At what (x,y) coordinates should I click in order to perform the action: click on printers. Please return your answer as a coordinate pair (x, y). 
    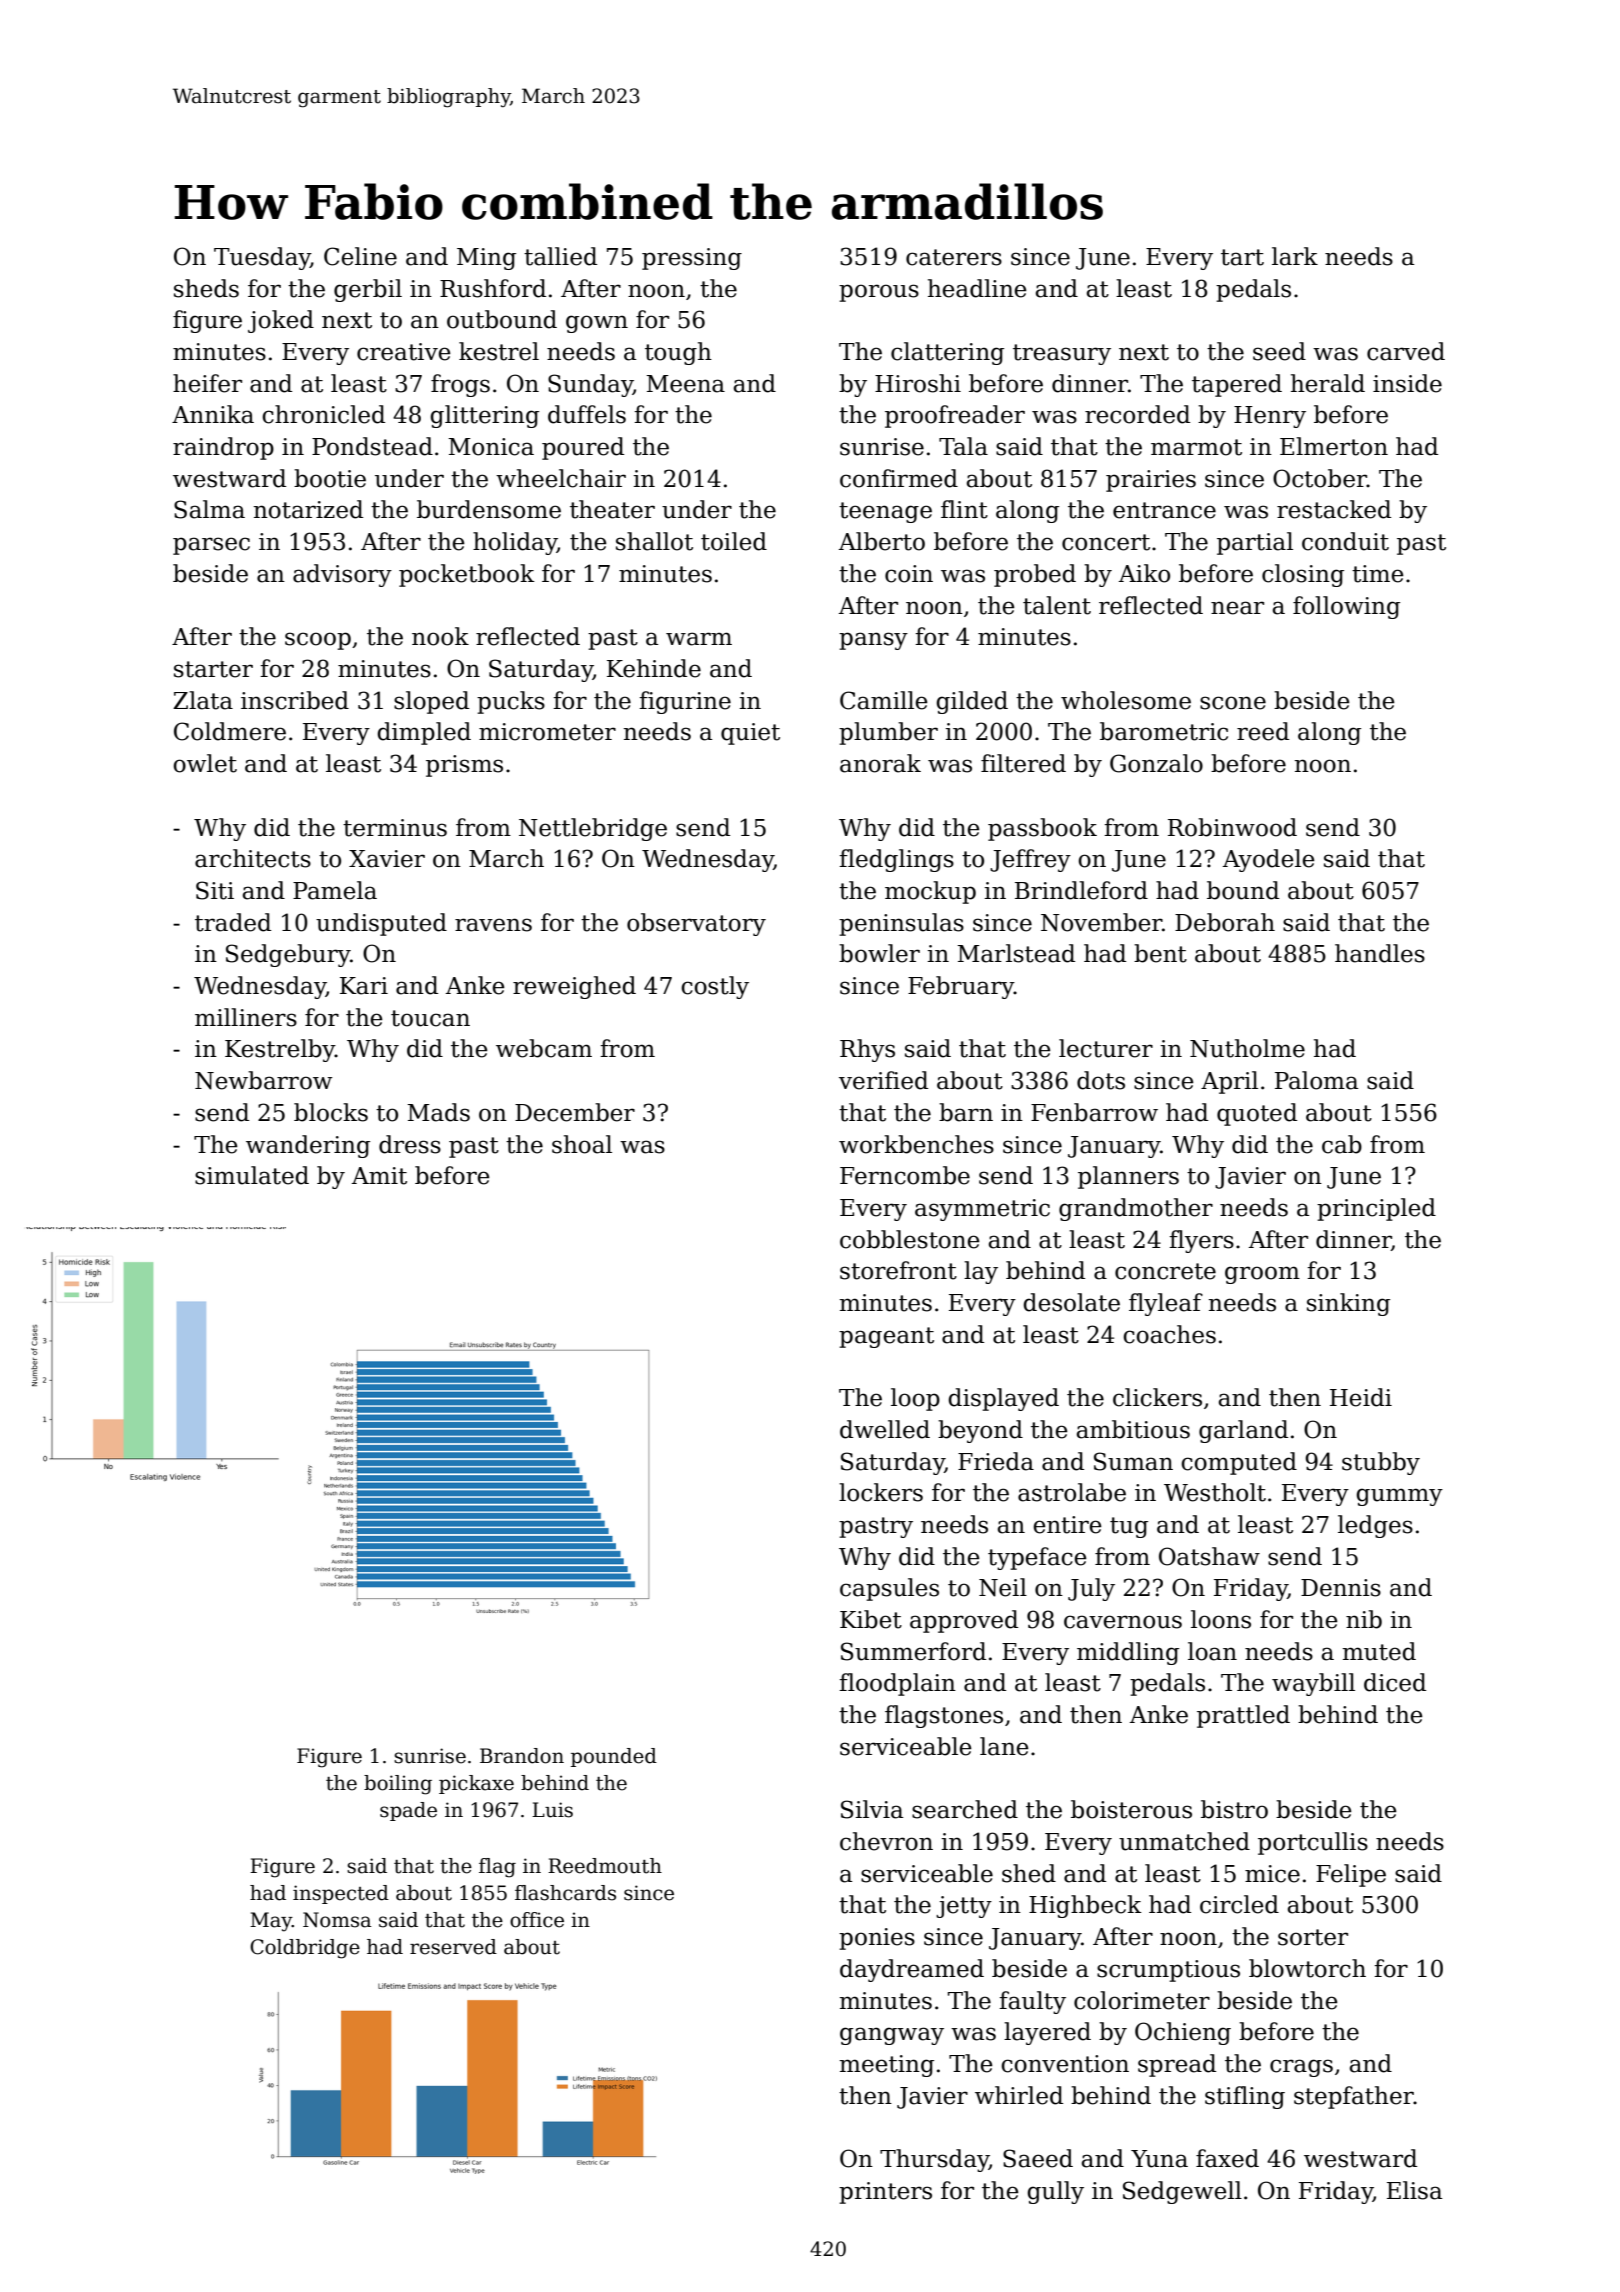
    Looking at the image, I should click on (885, 2193).
